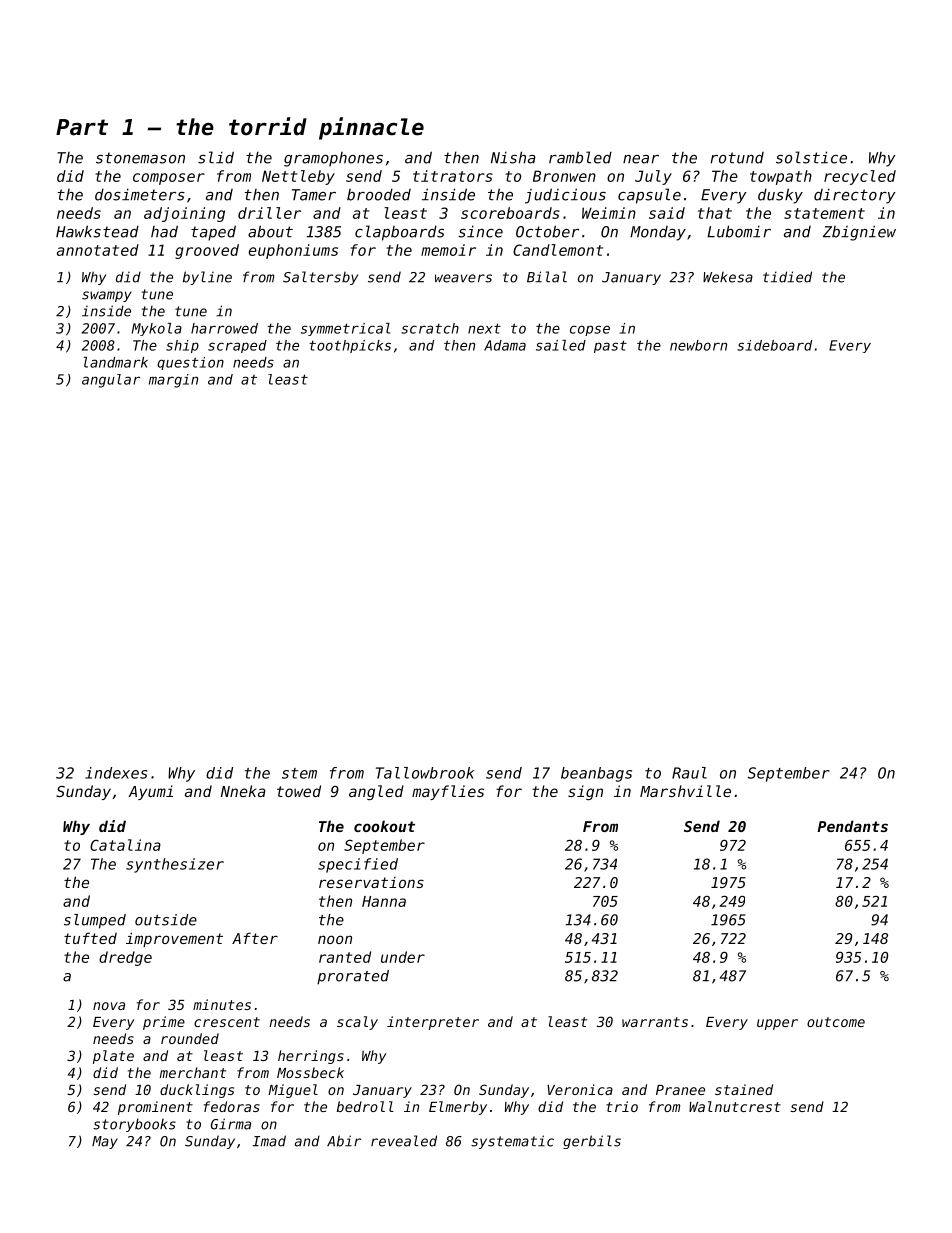 The image size is (952, 1233). What do you see at coordinates (425, 773) in the document?
I see `Tallowbrook` at bounding box center [425, 773].
